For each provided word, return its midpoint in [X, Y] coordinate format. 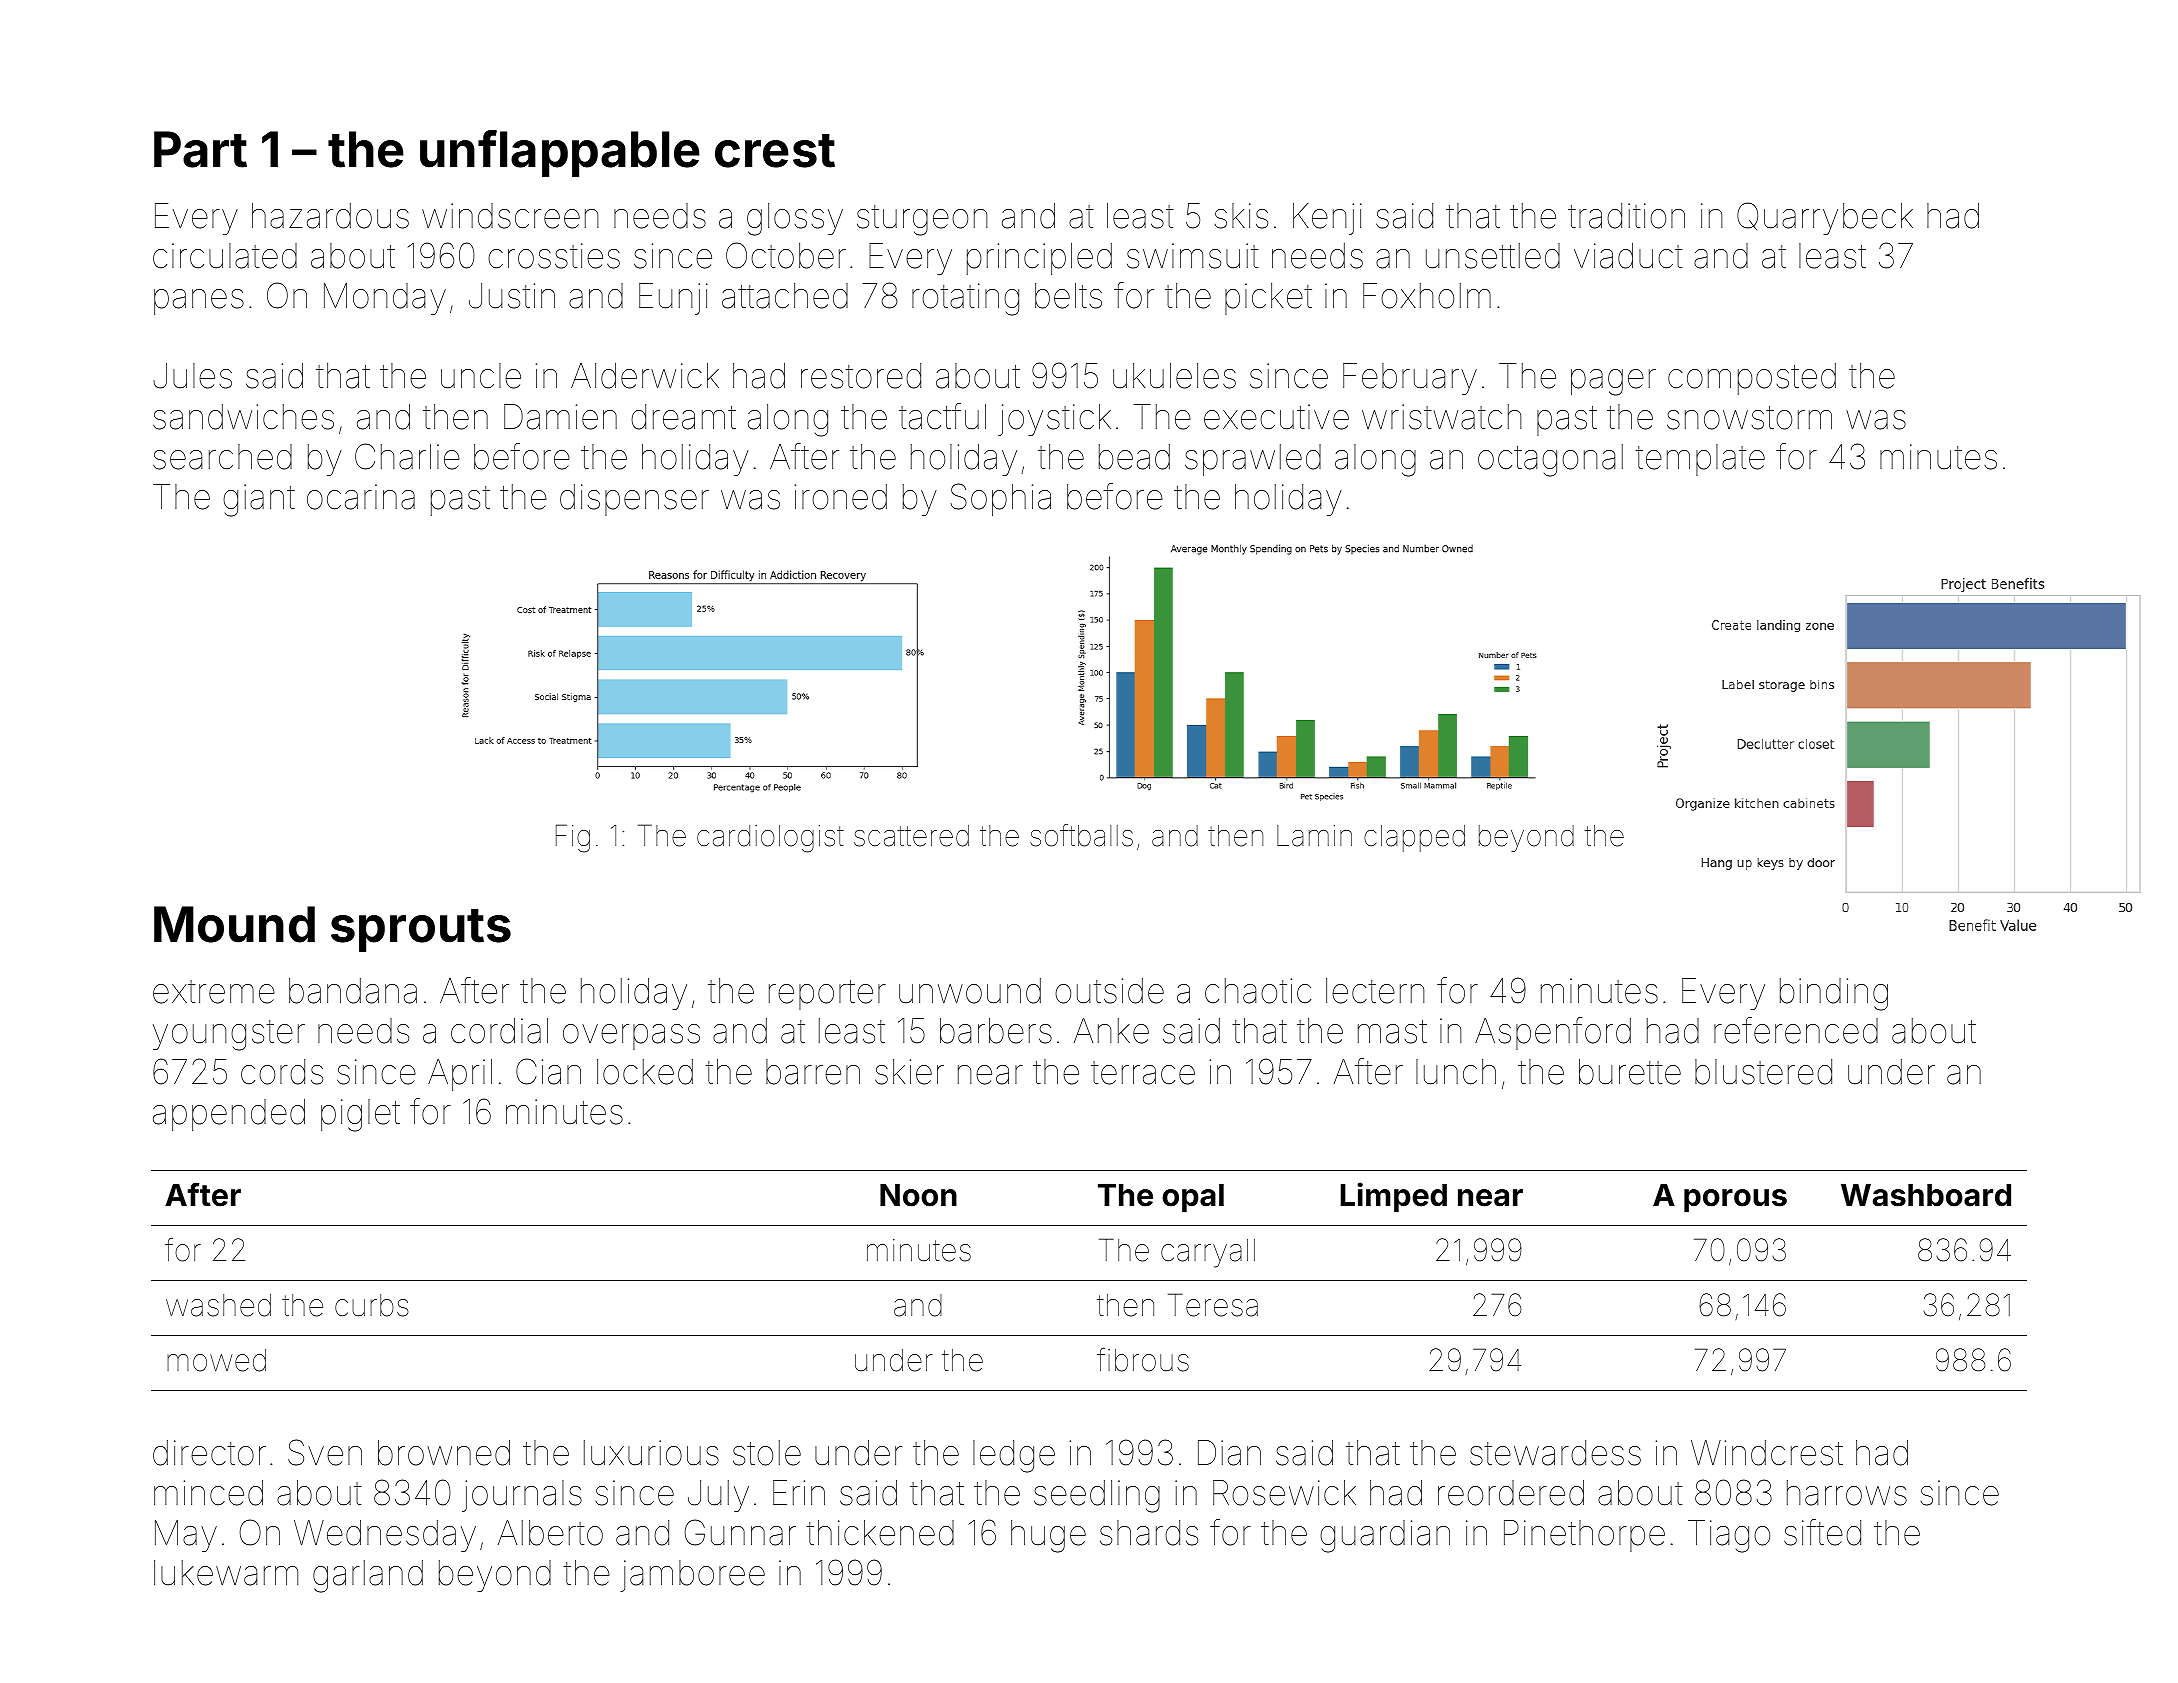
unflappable [559, 153]
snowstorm [1749, 418]
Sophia [1000, 499]
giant [259, 500]
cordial [499, 1031]
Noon [918, 1195]
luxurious [651, 1453]
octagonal [1550, 460]
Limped [1394, 1197]
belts [1068, 296]
